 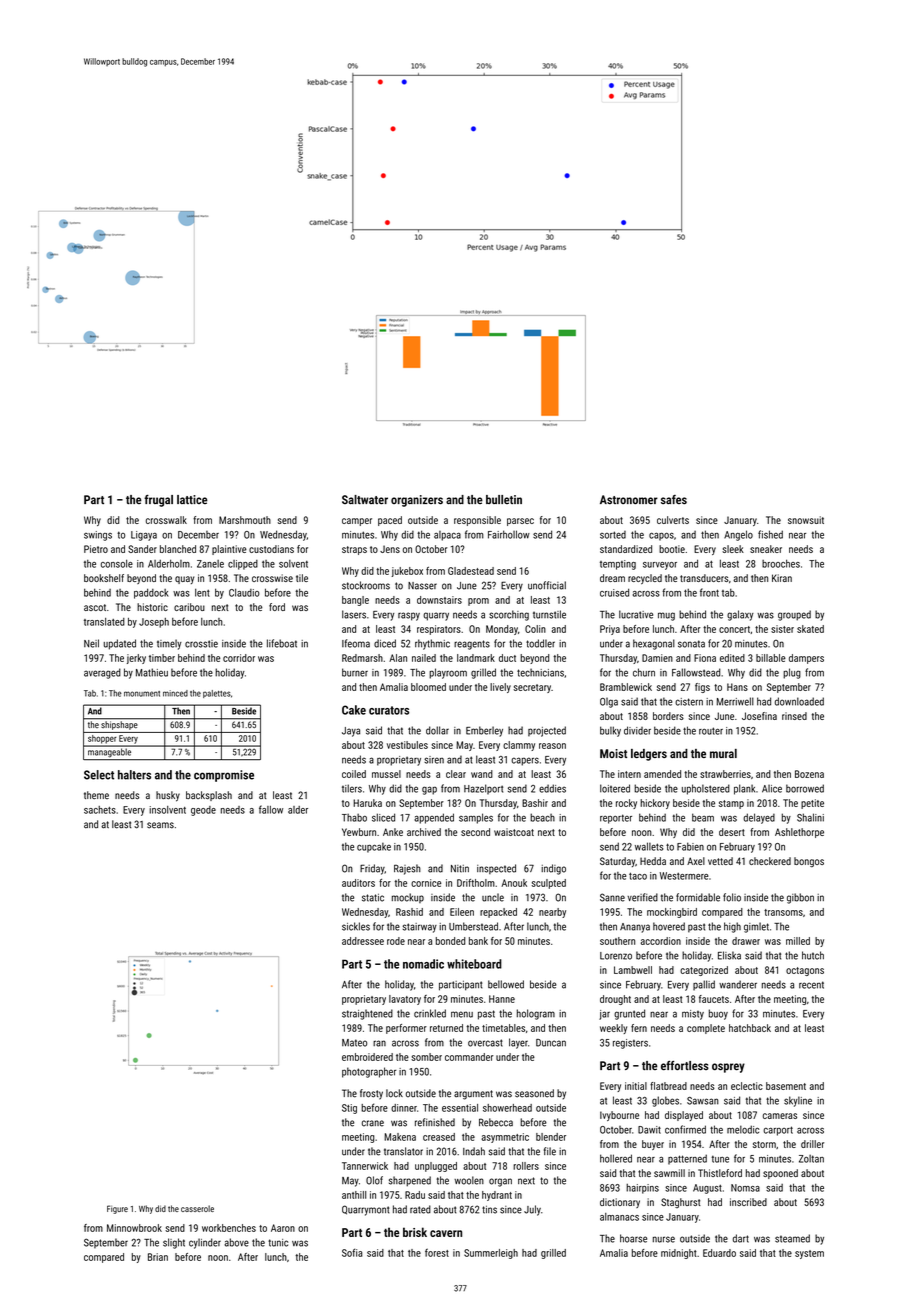 I want to click on ascot, so click(x=95, y=607).
